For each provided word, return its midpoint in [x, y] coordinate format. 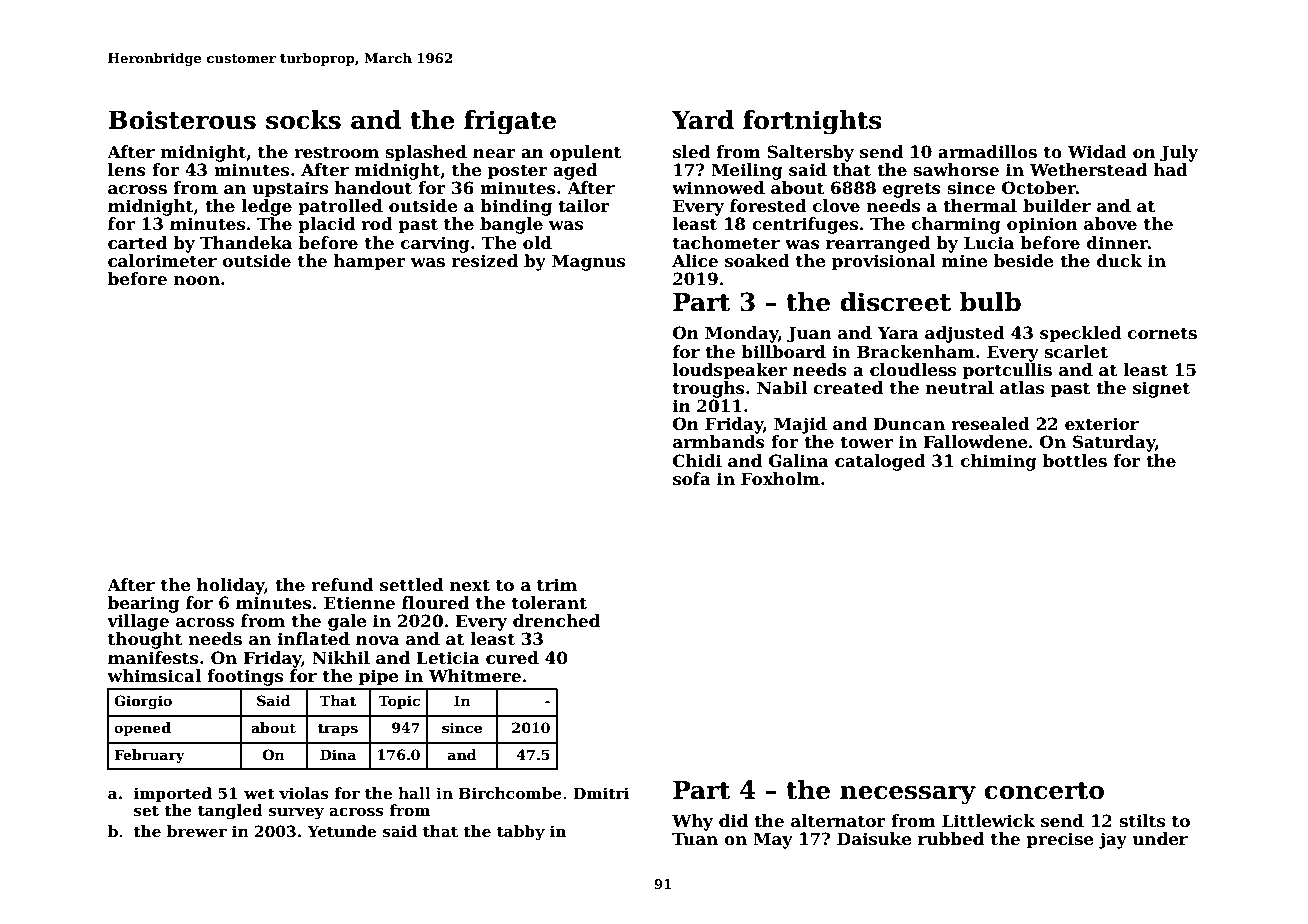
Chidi [697, 461]
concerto [1044, 791]
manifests [153, 658]
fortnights [812, 122]
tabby [521, 833]
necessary [908, 795]
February [149, 756]
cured [512, 658]
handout [373, 188]
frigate [510, 122]
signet [1161, 389]
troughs [709, 389]
